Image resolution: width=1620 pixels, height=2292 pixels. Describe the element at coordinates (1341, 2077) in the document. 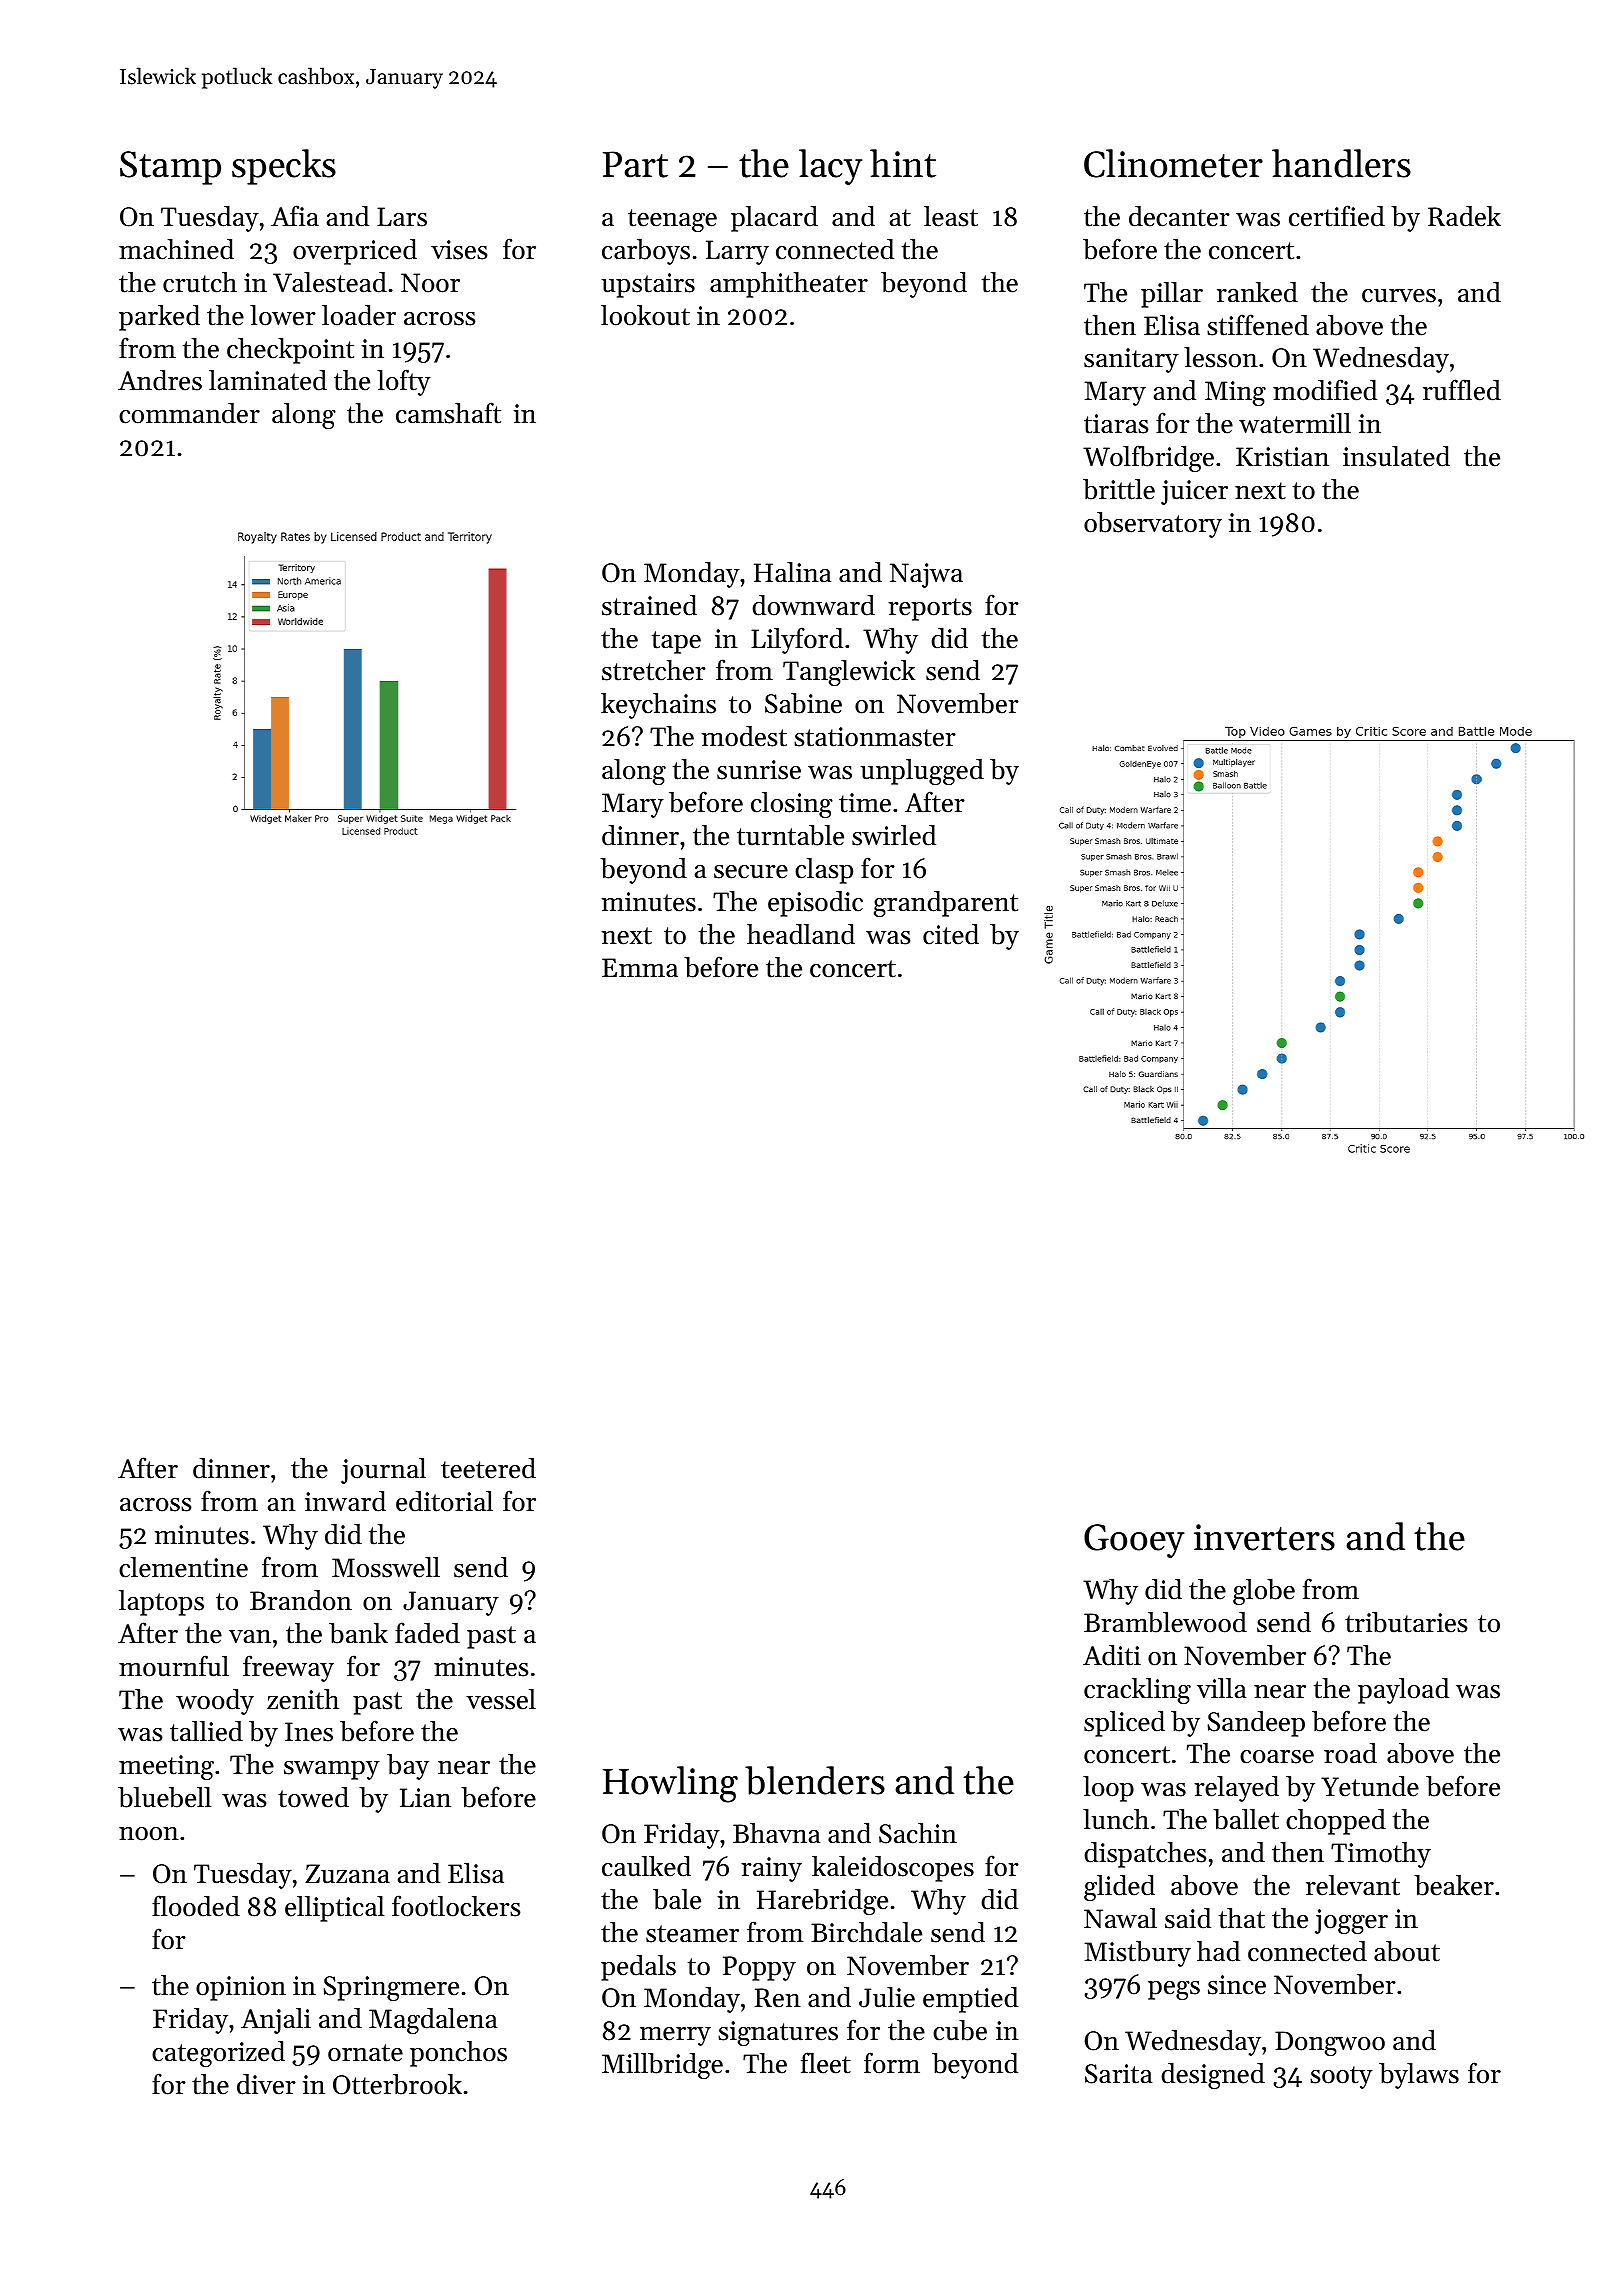

I see `sooty` at that location.
